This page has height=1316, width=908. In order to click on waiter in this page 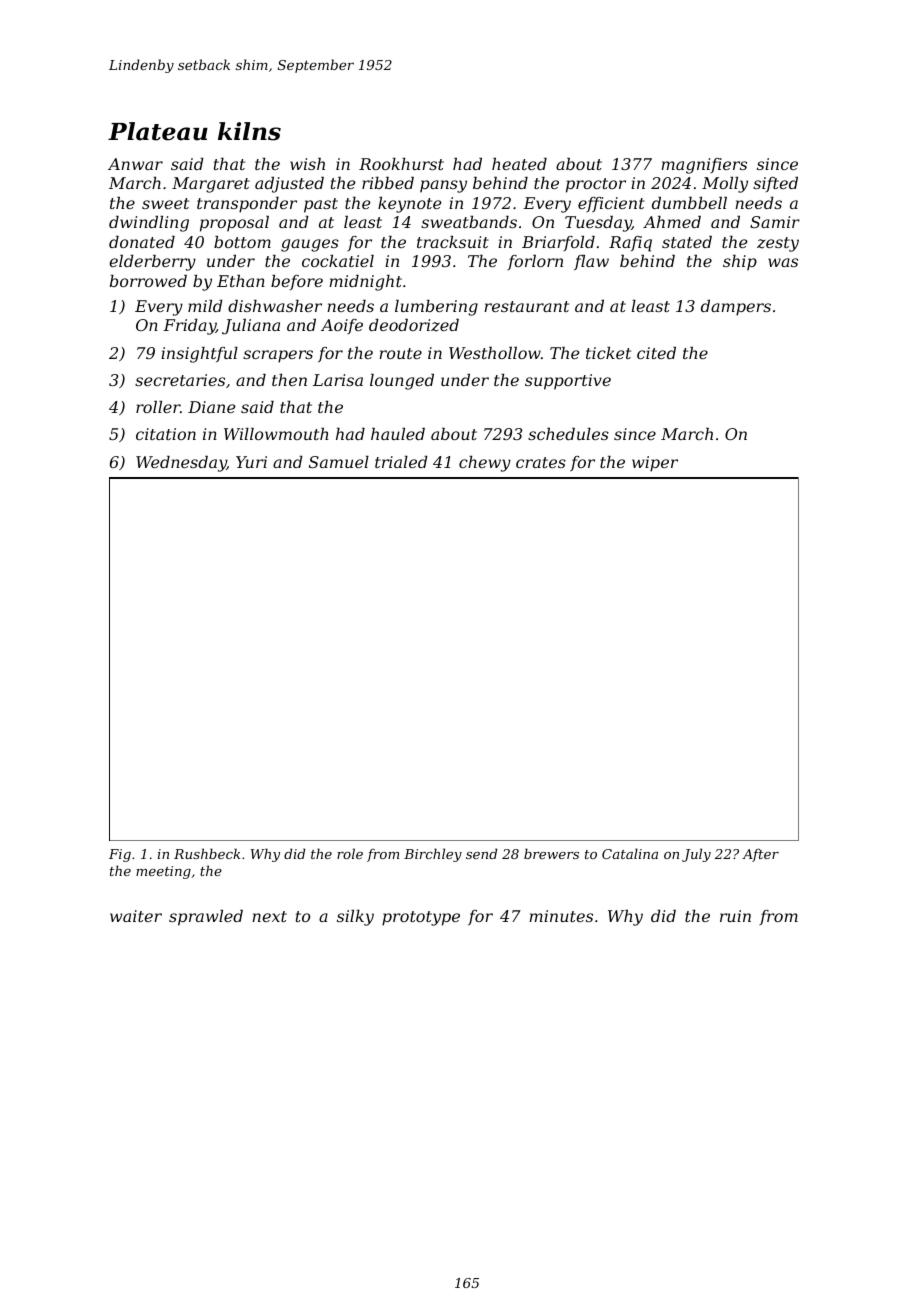, I will do `click(136, 916)`.
